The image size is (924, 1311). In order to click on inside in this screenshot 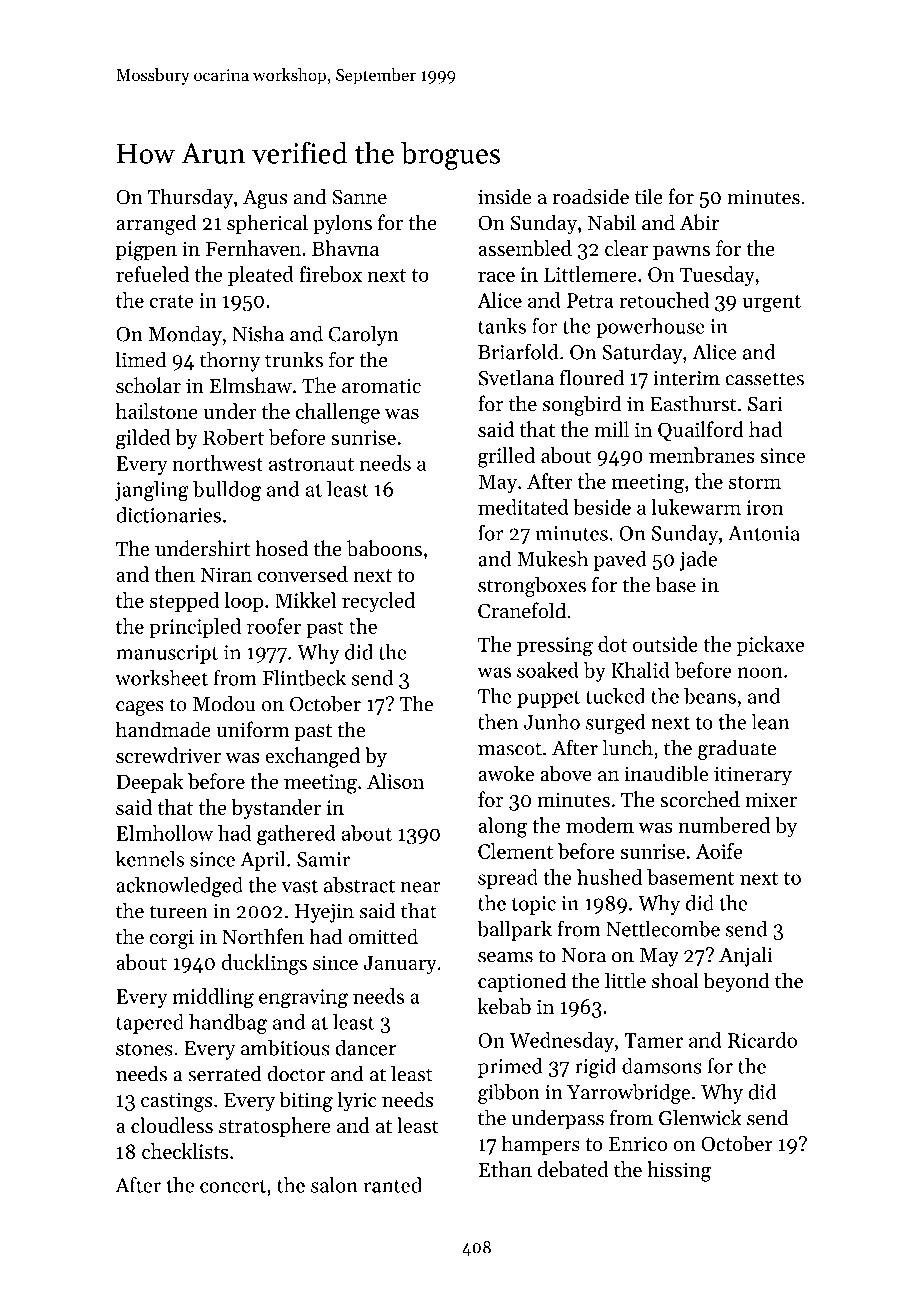, I will do `click(505, 196)`.
